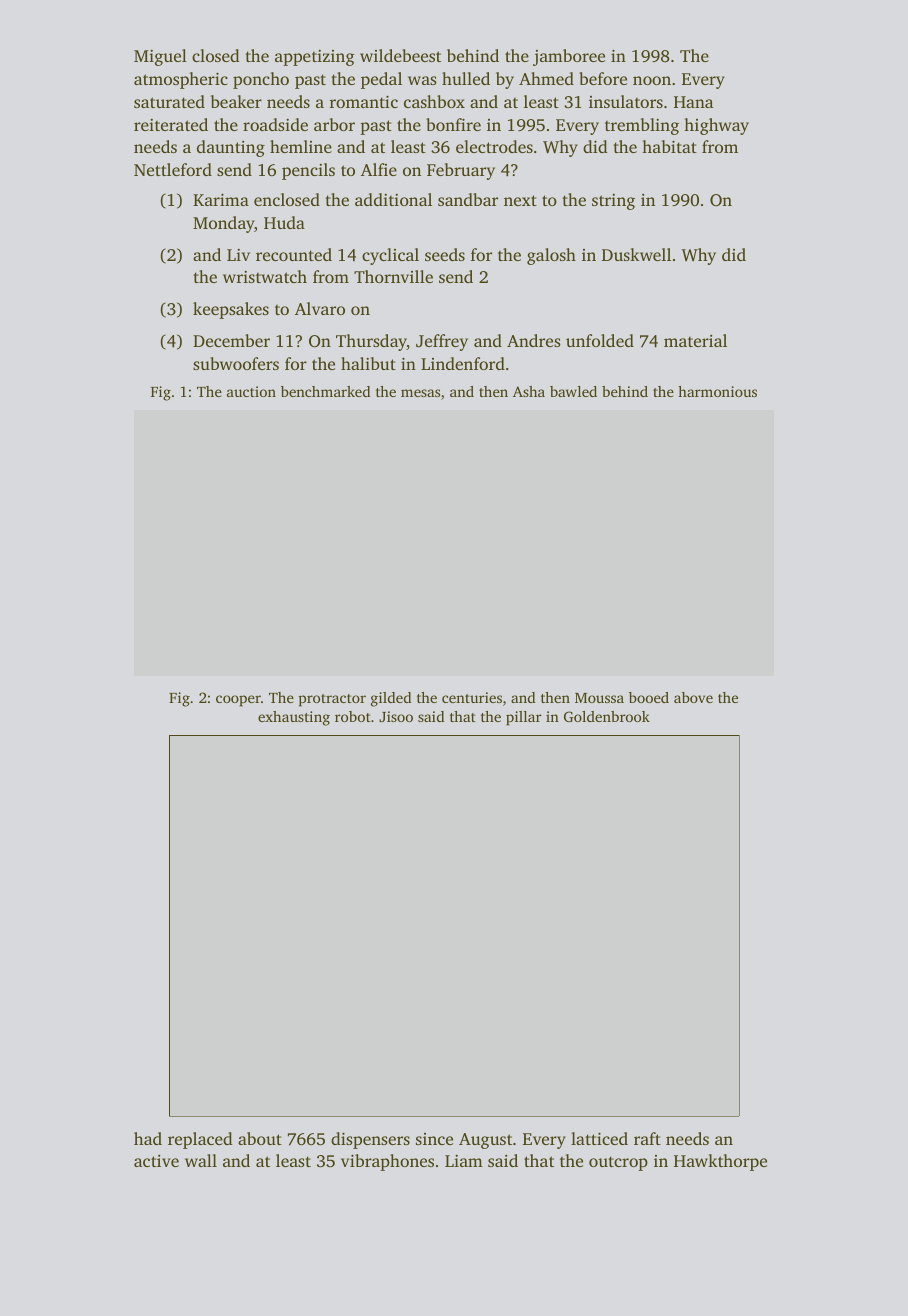 Image resolution: width=908 pixels, height=1316 pixels. I want to click on Goldenbrook, so click(607, 716).
